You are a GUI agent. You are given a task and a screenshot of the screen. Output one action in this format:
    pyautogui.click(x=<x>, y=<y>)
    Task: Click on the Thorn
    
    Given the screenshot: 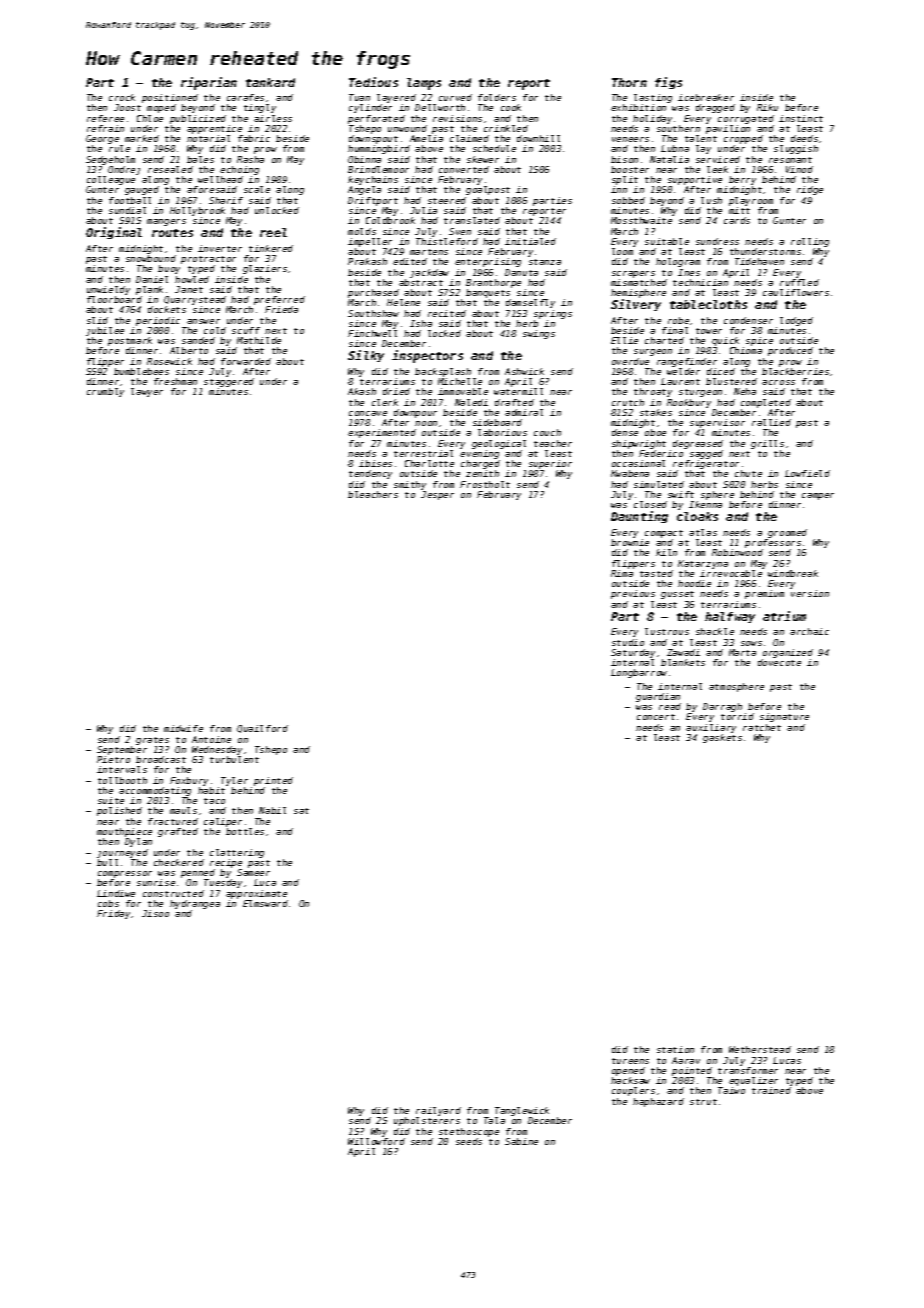 What is the action you would take?
    pyautogui.click(x=629, y=82)
